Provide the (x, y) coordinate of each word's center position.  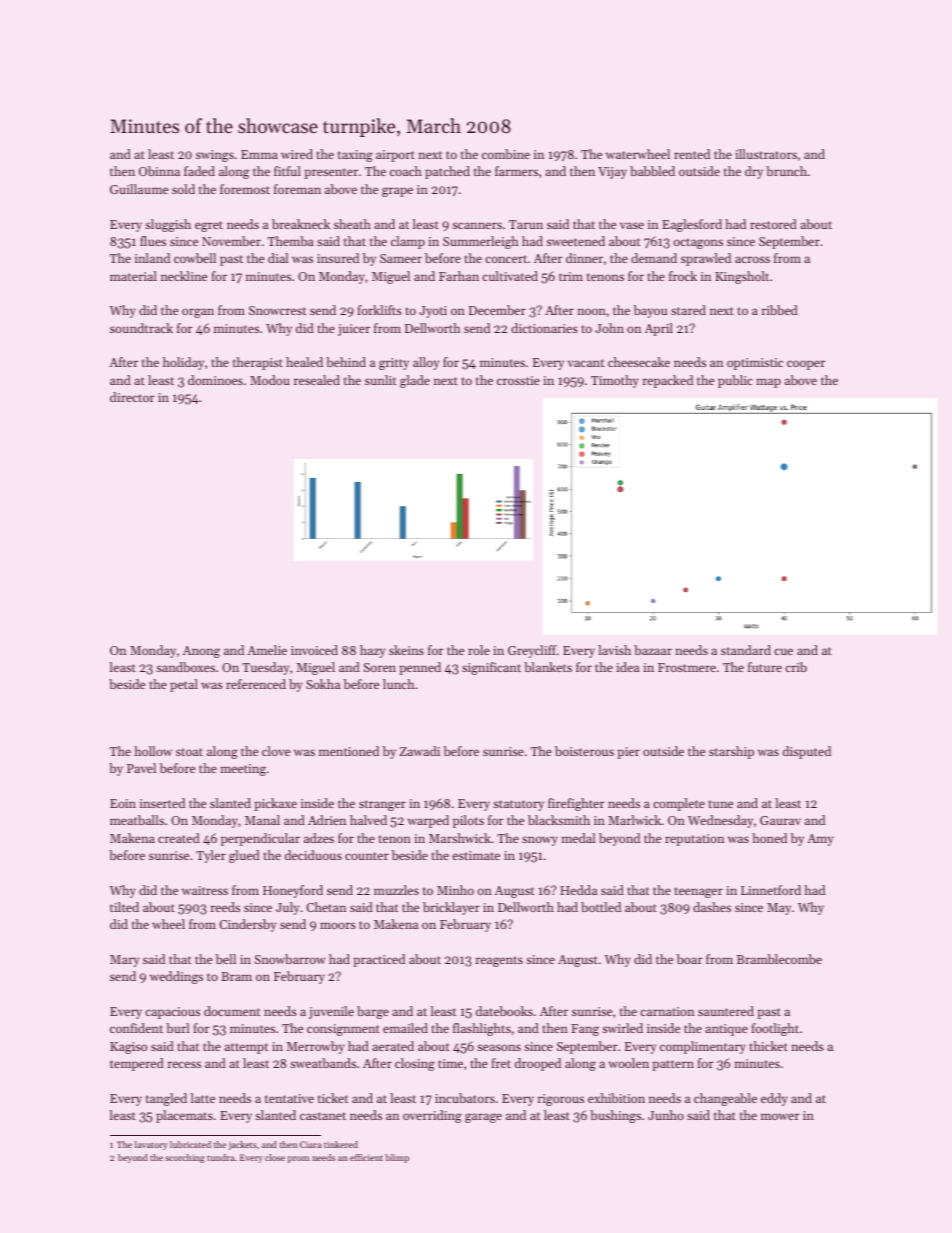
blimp (397, 1158)
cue (783, 651)
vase (632, 225)
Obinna (159, 171)
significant (491, 668)
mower (780, 1116)
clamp (408, 242)
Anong (201, 652)
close (275, 1157)
